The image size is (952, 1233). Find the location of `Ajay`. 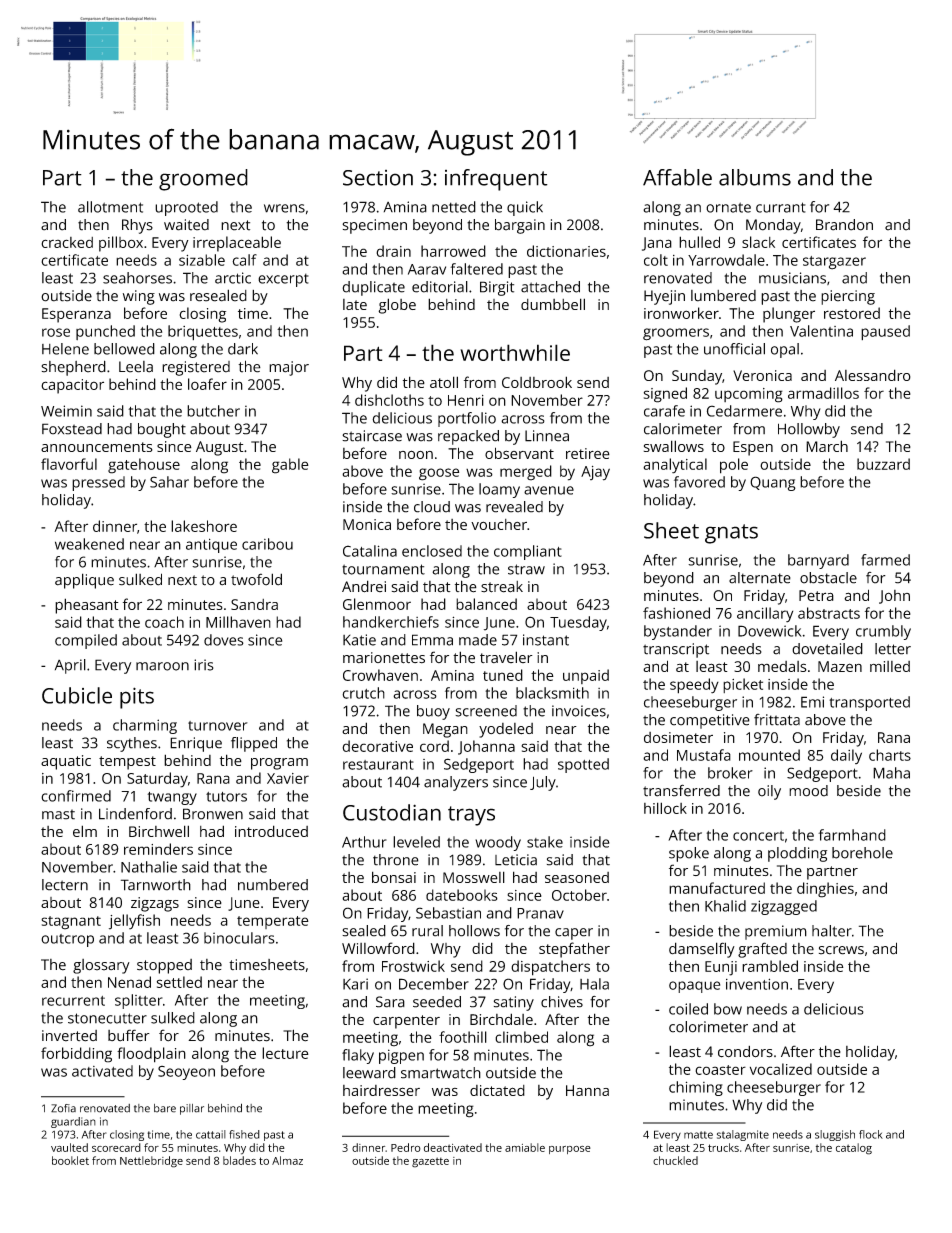

Ajay is located at coordinates (595, 473).
